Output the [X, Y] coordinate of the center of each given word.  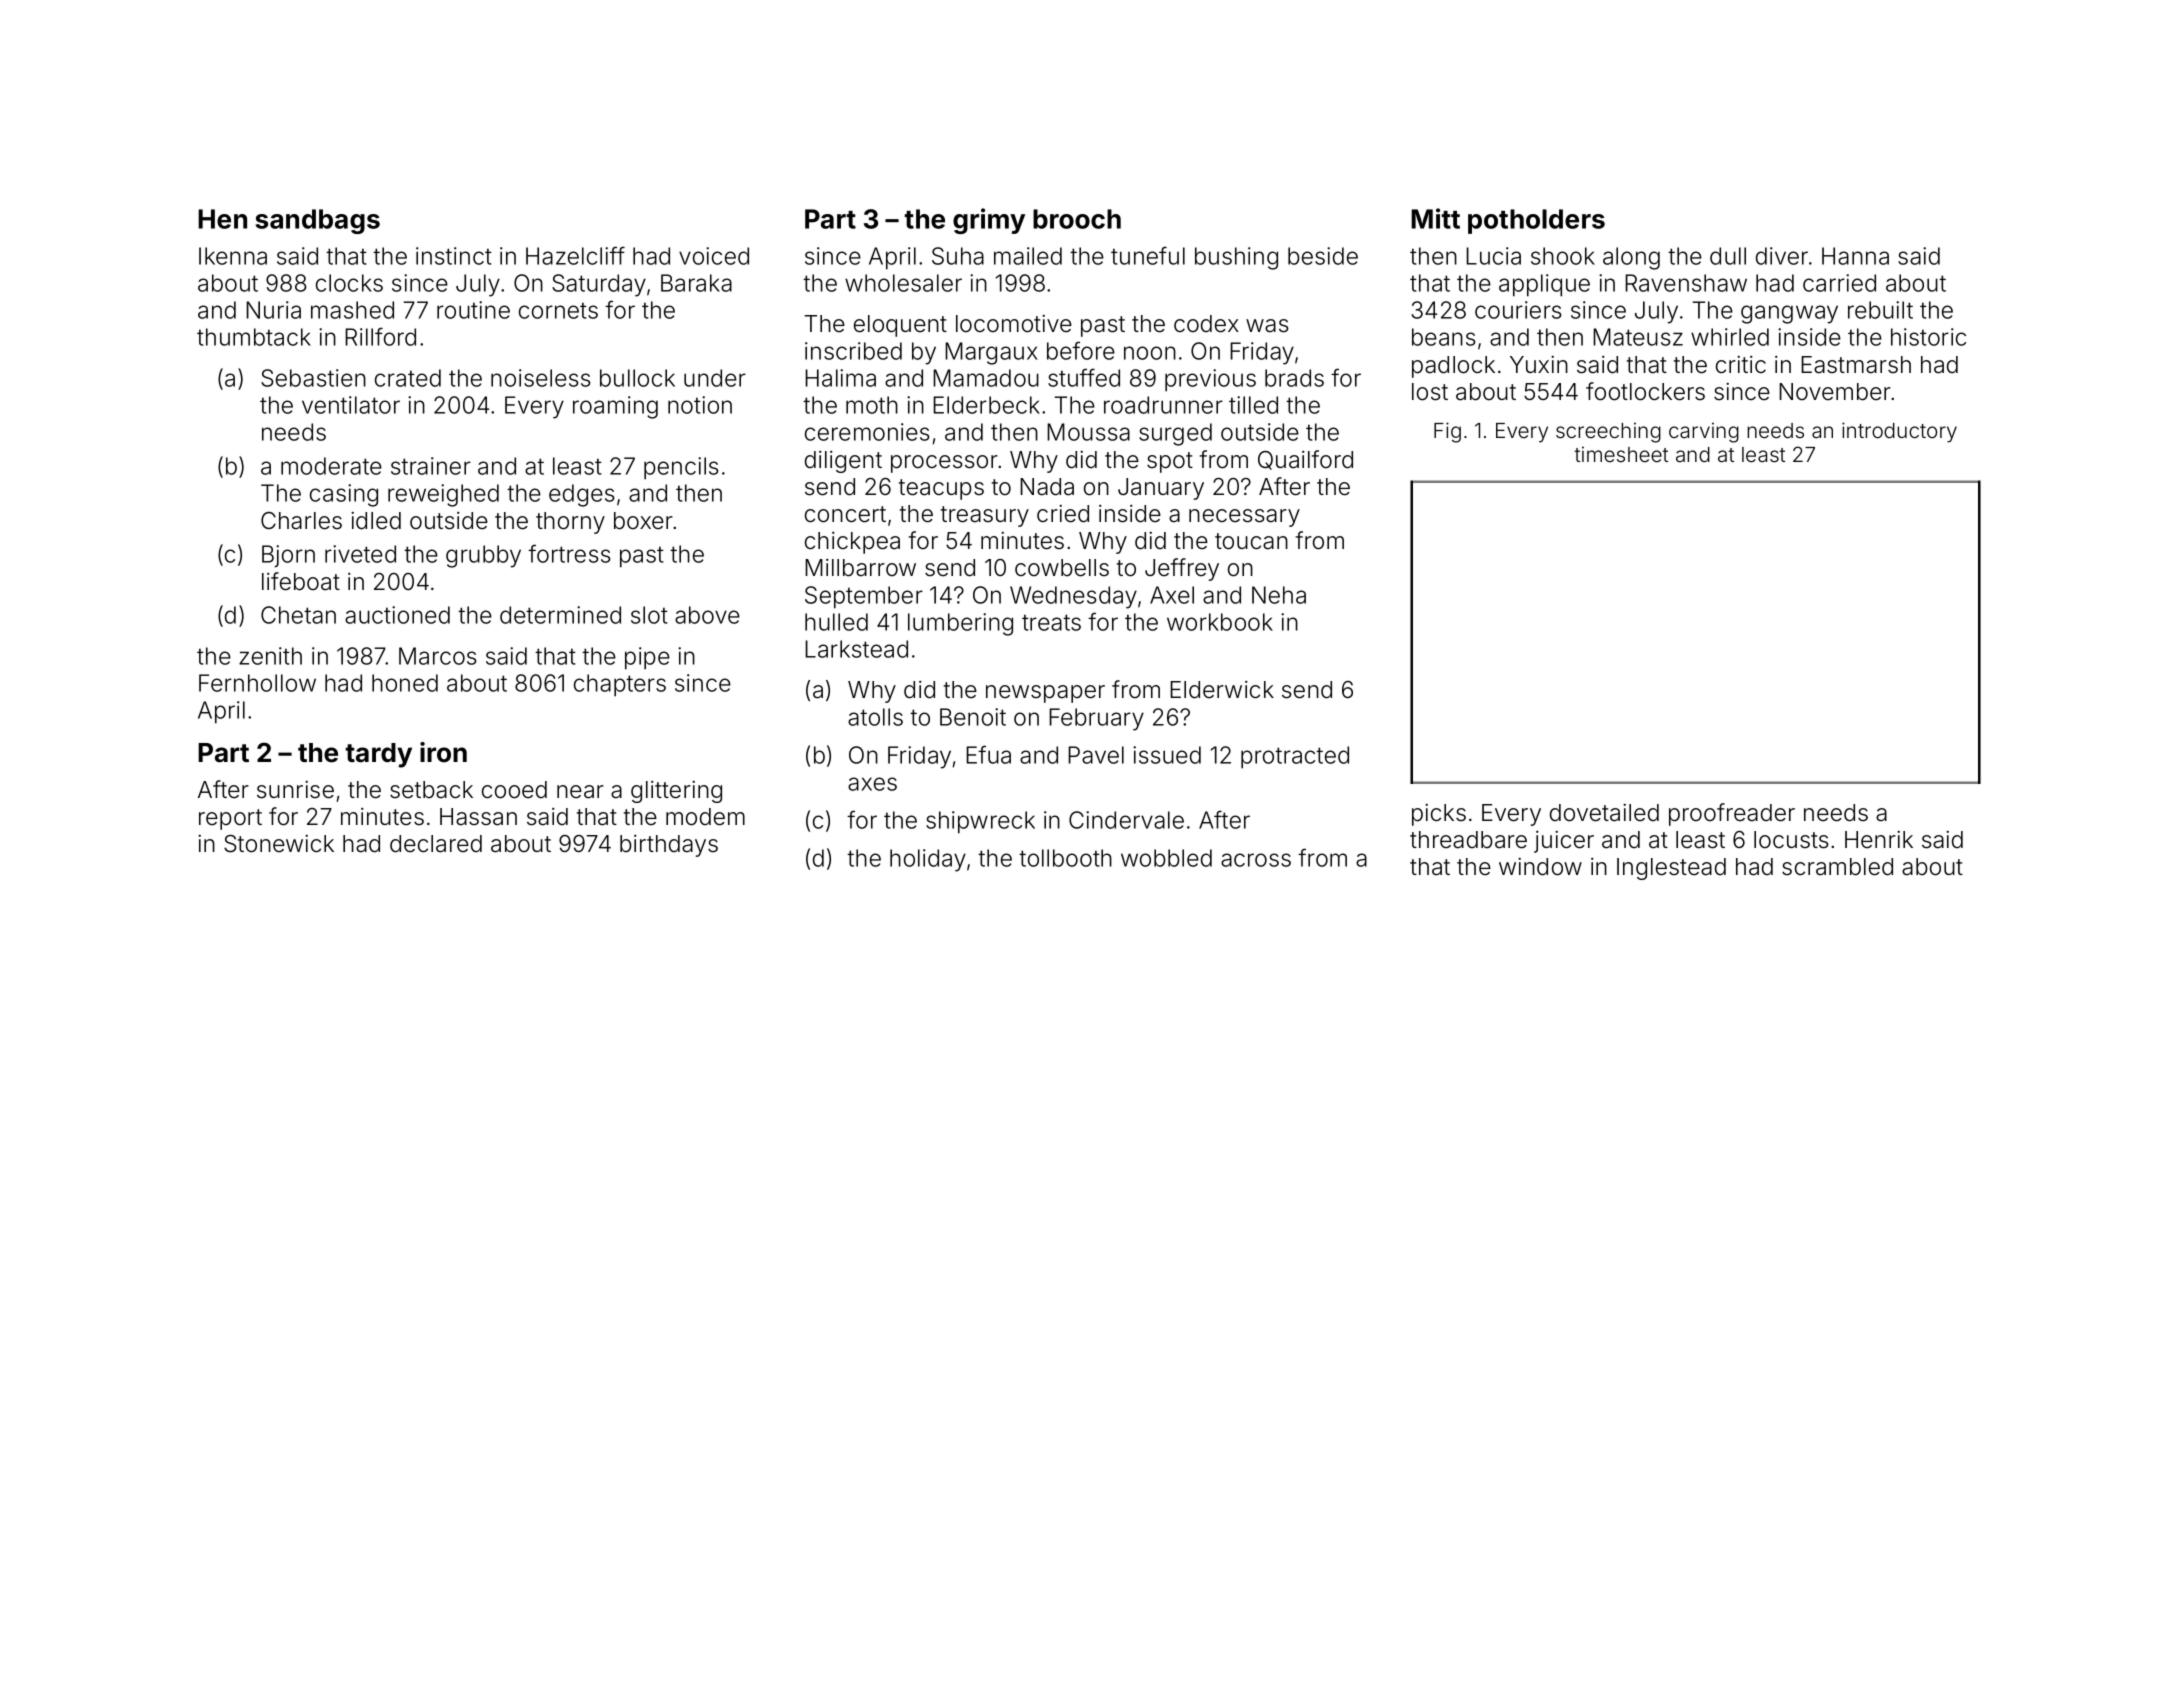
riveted [360, 554]
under [715, 378]
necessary [1244, 518]
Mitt [1435, 218]
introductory [1899, 432]
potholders [1536, 221]
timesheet [1621, 454]
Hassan [478, 817]
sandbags [318, 221]
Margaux [991, 353]
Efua [988, 754]
